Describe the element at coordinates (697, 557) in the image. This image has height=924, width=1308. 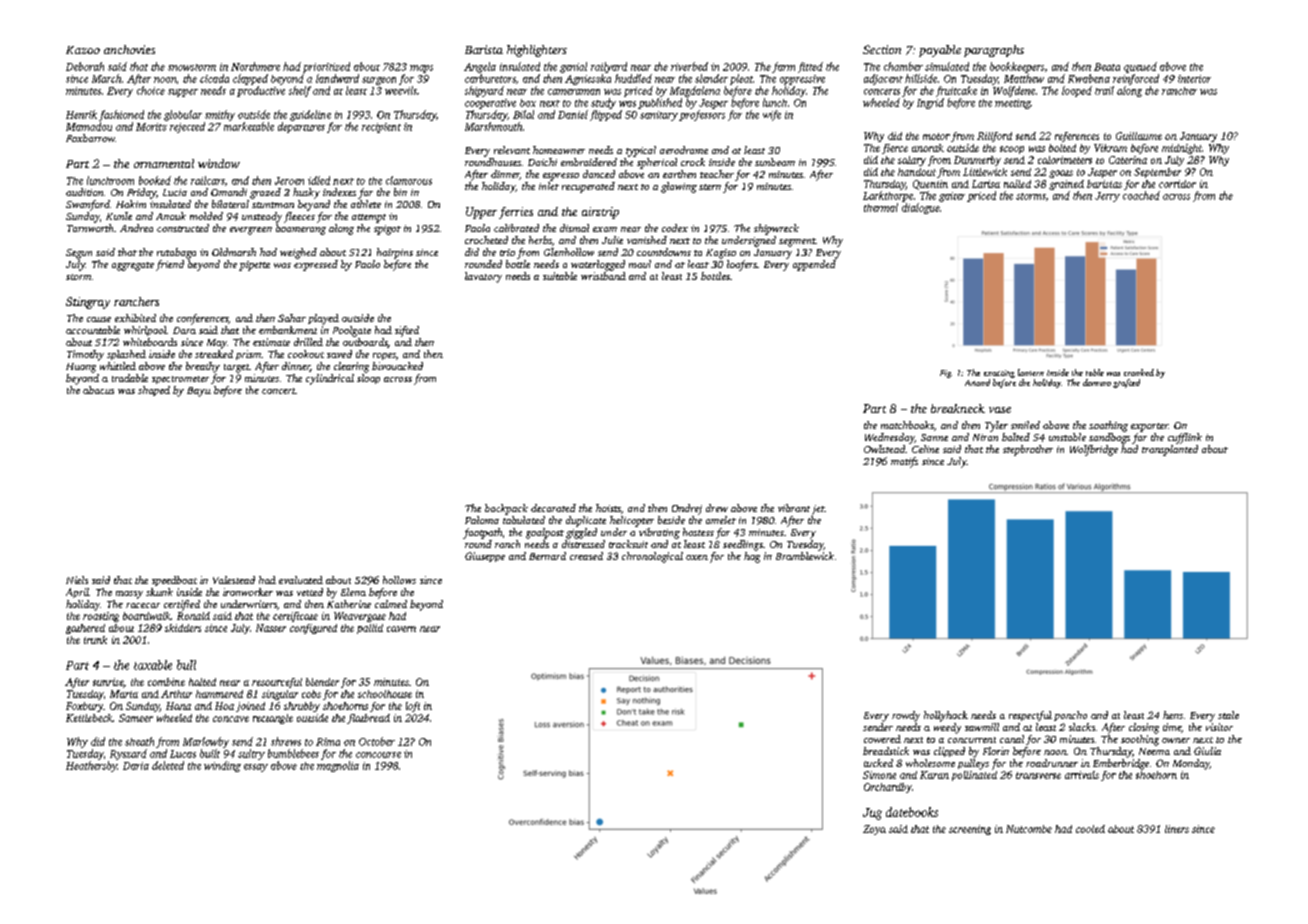
I see `oxen` at that location.
